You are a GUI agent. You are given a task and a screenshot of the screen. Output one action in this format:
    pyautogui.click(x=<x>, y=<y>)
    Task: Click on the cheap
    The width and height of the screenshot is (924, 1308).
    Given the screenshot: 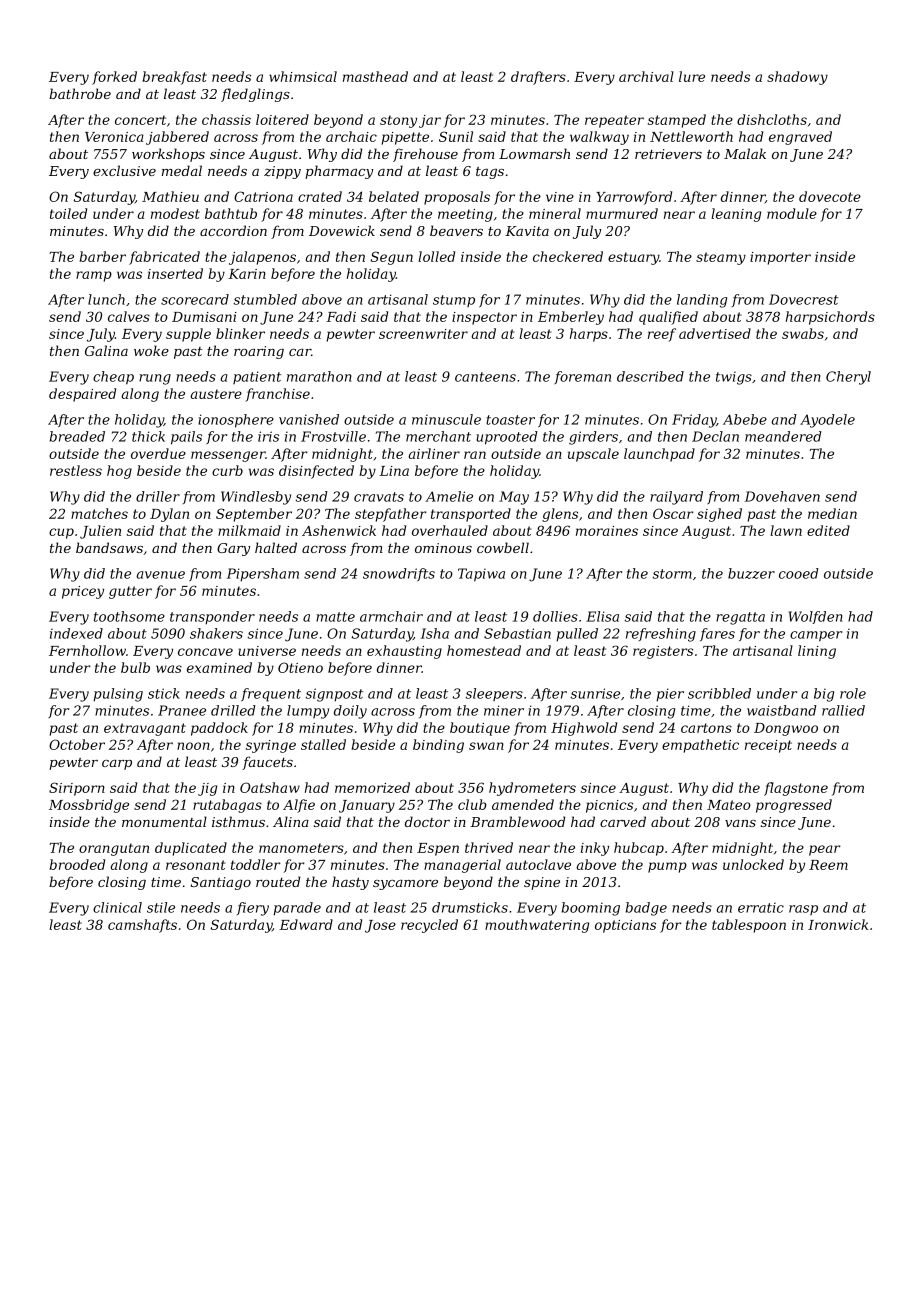 What is the action you would take?
    pyautogui.click(x=113, y=378)
